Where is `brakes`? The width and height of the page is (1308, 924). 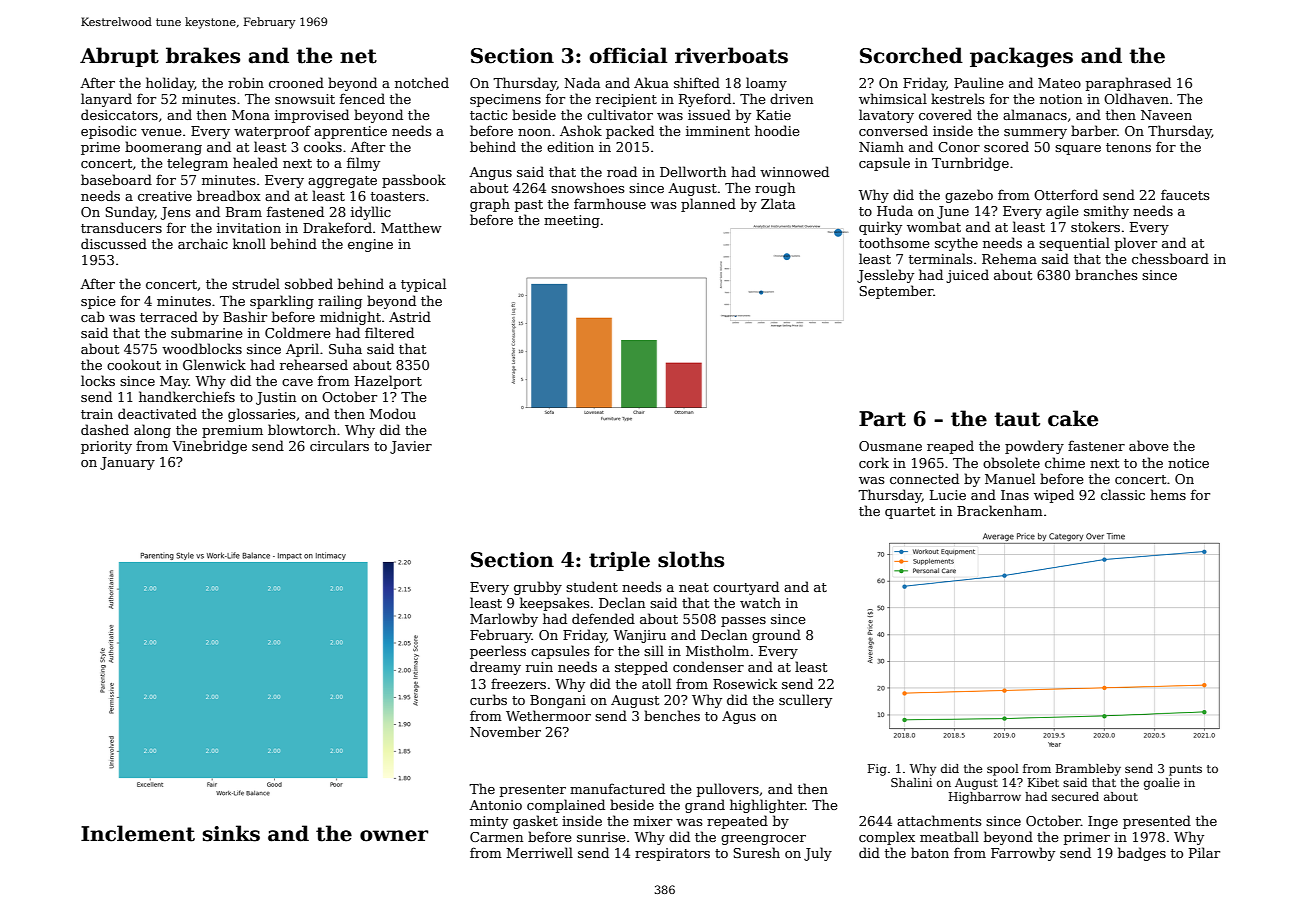 brakes is located at coordinates (203, 55).
